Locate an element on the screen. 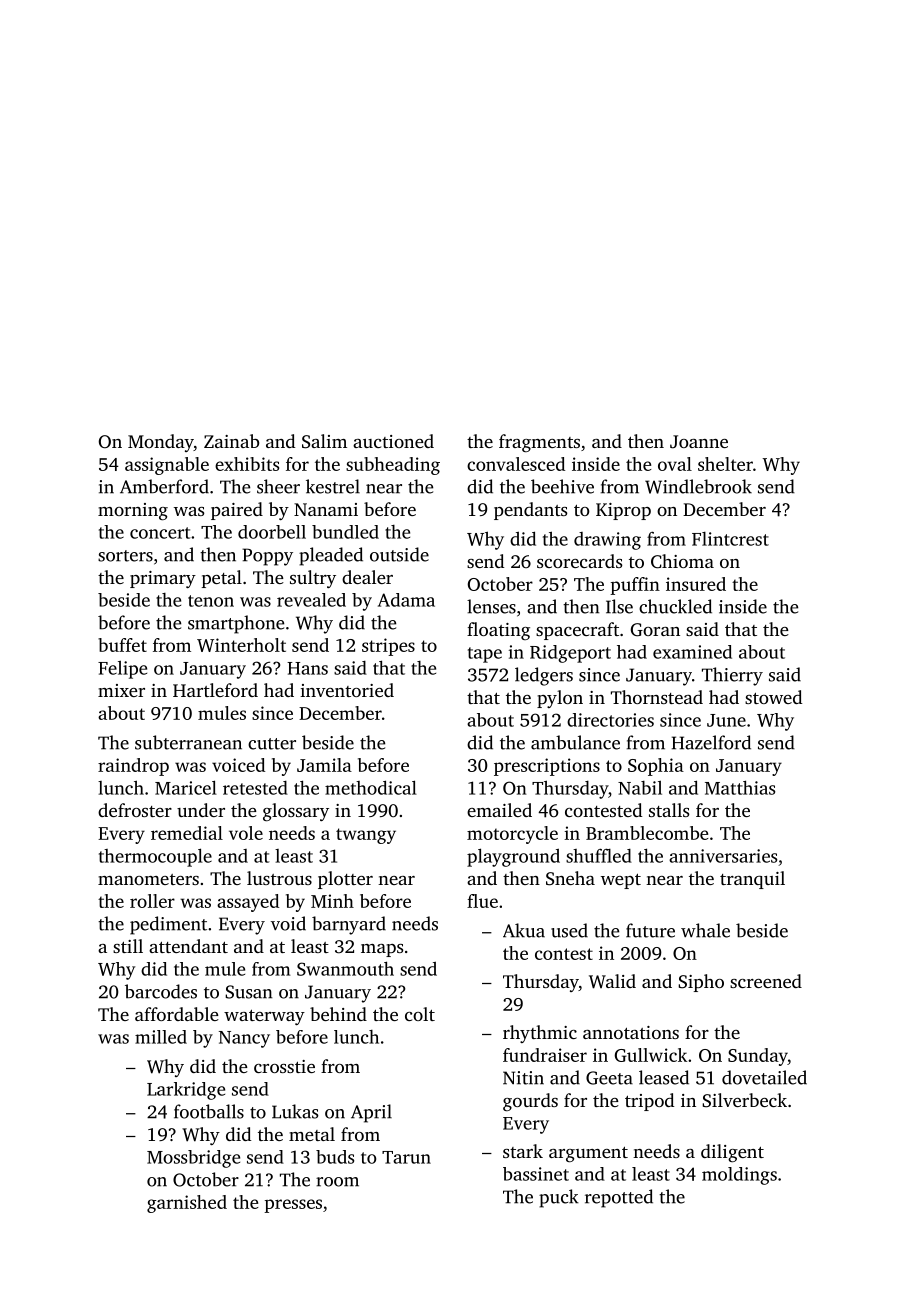 The image size is (908, 1316). garnished is located at coordinates (187, 1204).
